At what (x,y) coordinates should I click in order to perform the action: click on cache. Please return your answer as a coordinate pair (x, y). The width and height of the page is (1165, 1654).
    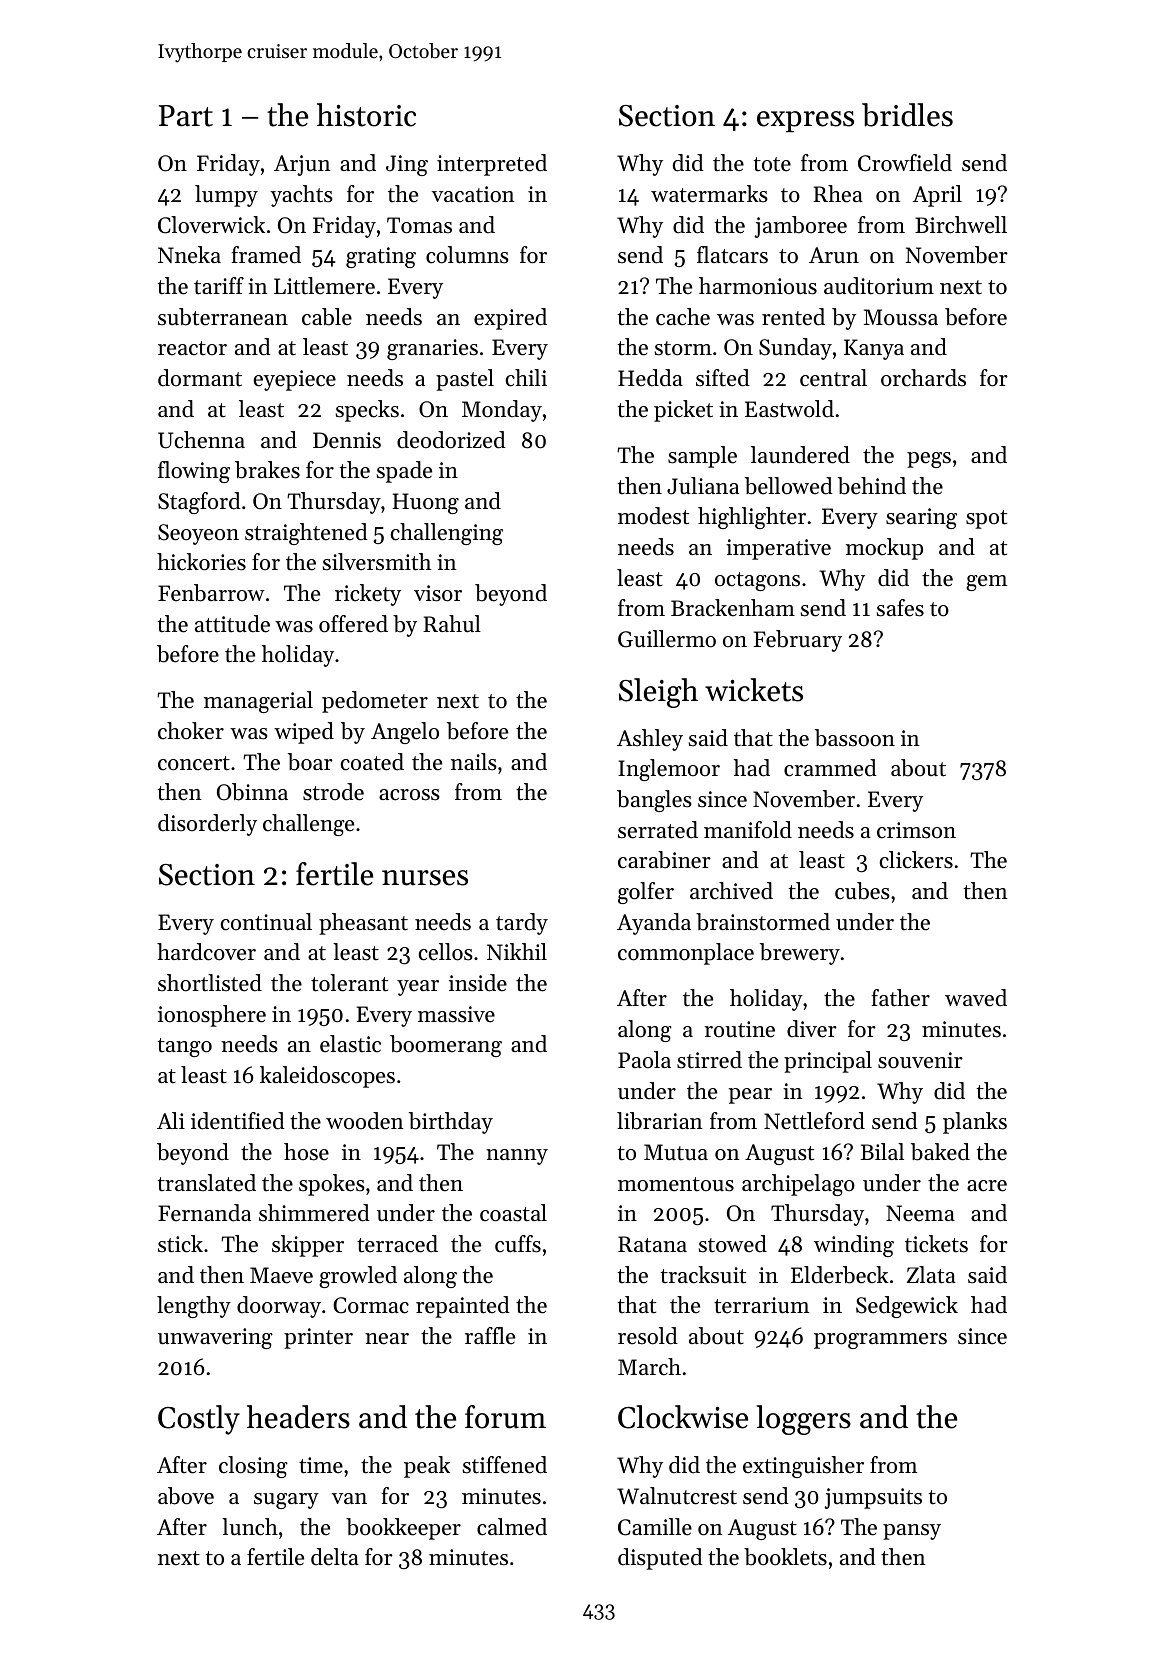
    Looking at the image, I should click on (683, 317).
